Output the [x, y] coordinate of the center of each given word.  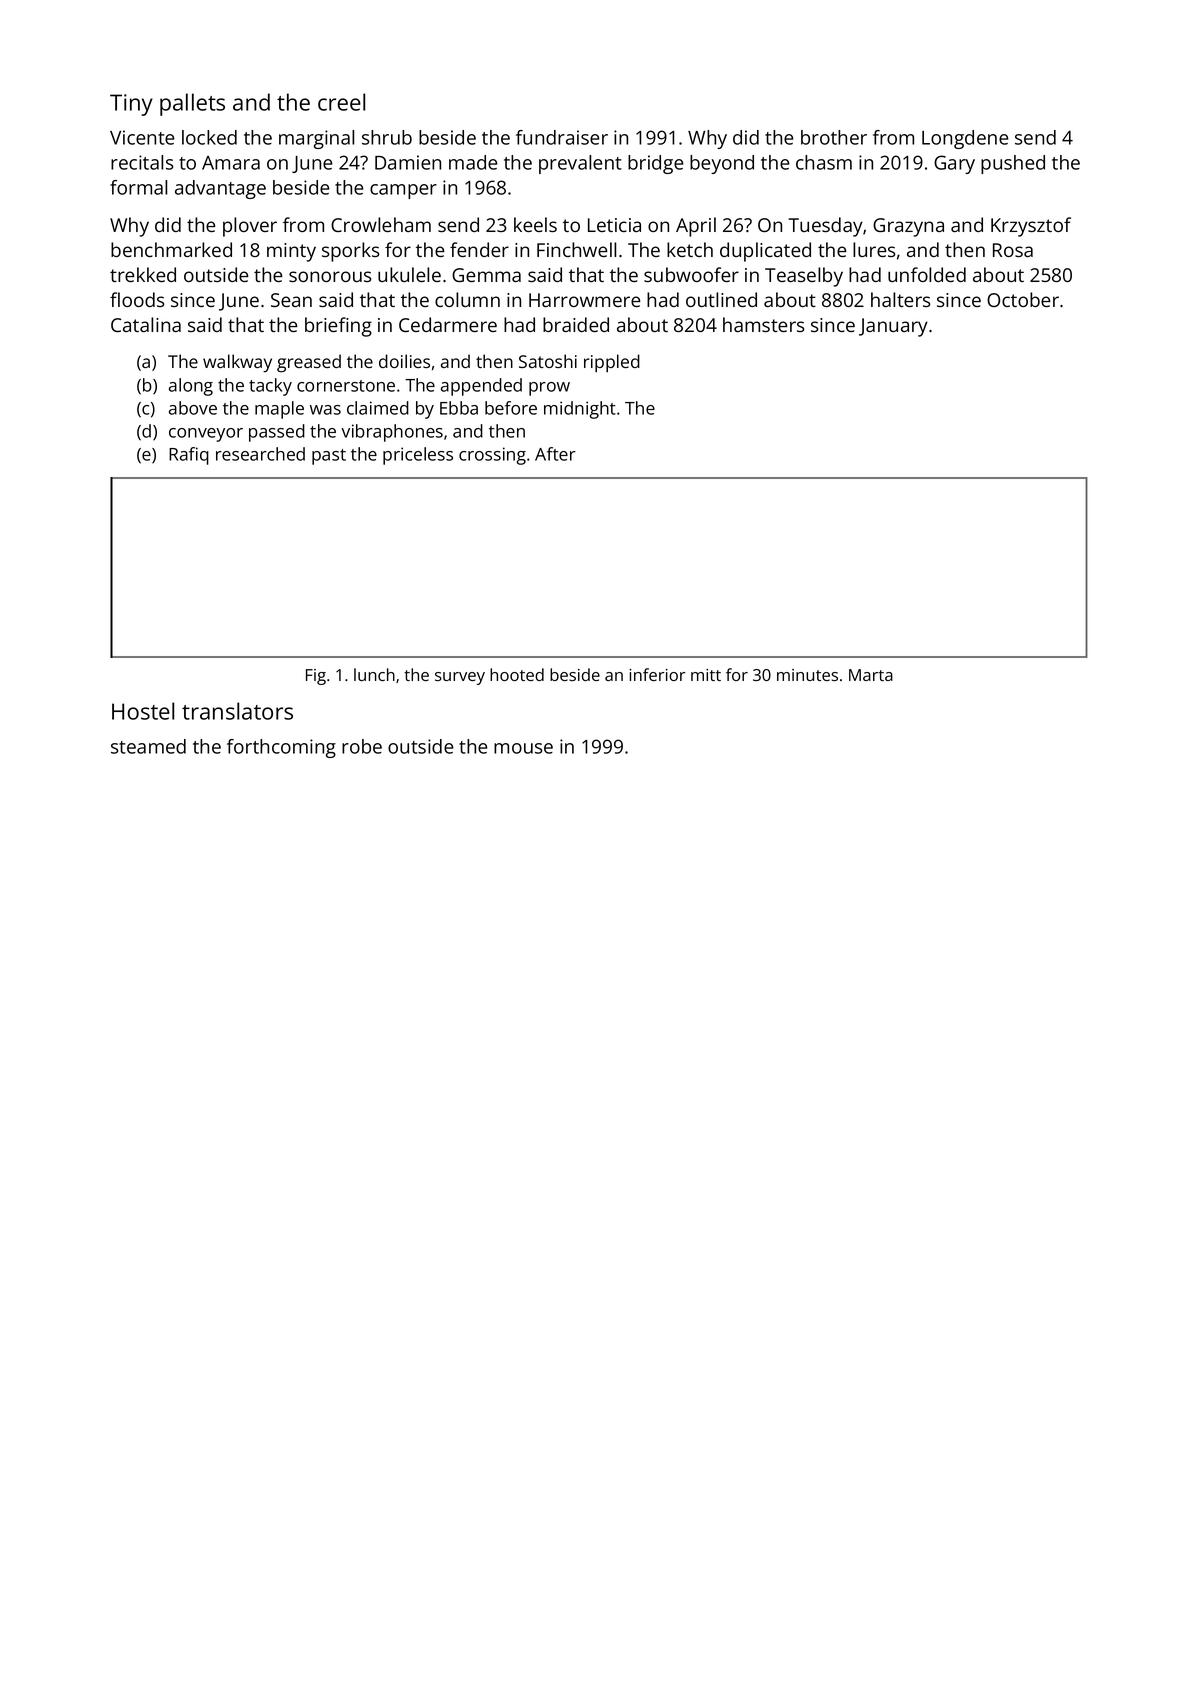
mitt [706, 675]
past [329, 457]
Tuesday [825, 227]
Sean [291, 300]
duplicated [765, 252]
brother [834, 137]
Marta [871, 675]
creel [341, 102]
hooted [517, 674]
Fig [316, 677]
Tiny [131, 105]
